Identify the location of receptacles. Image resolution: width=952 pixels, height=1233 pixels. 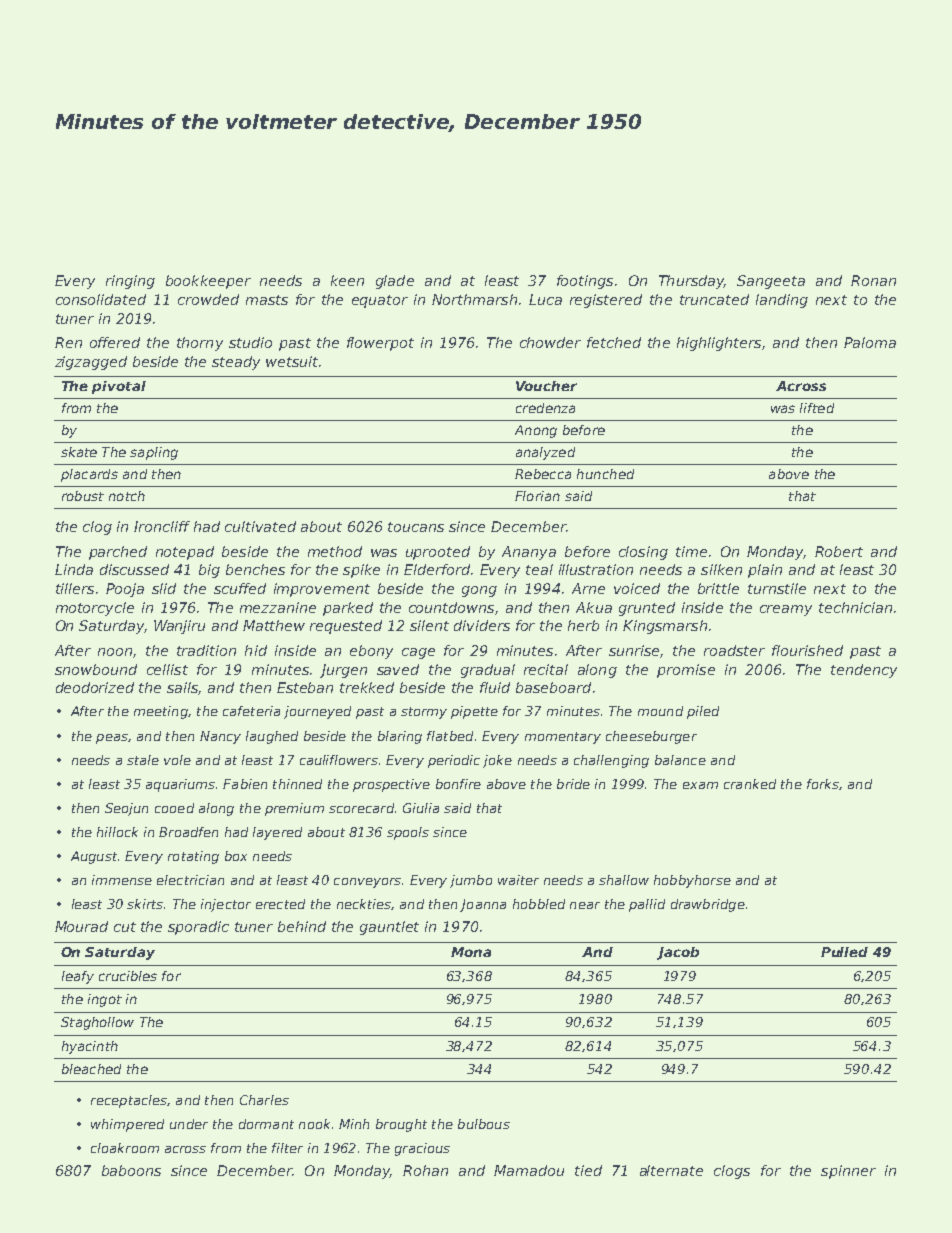
(129, 1101).
